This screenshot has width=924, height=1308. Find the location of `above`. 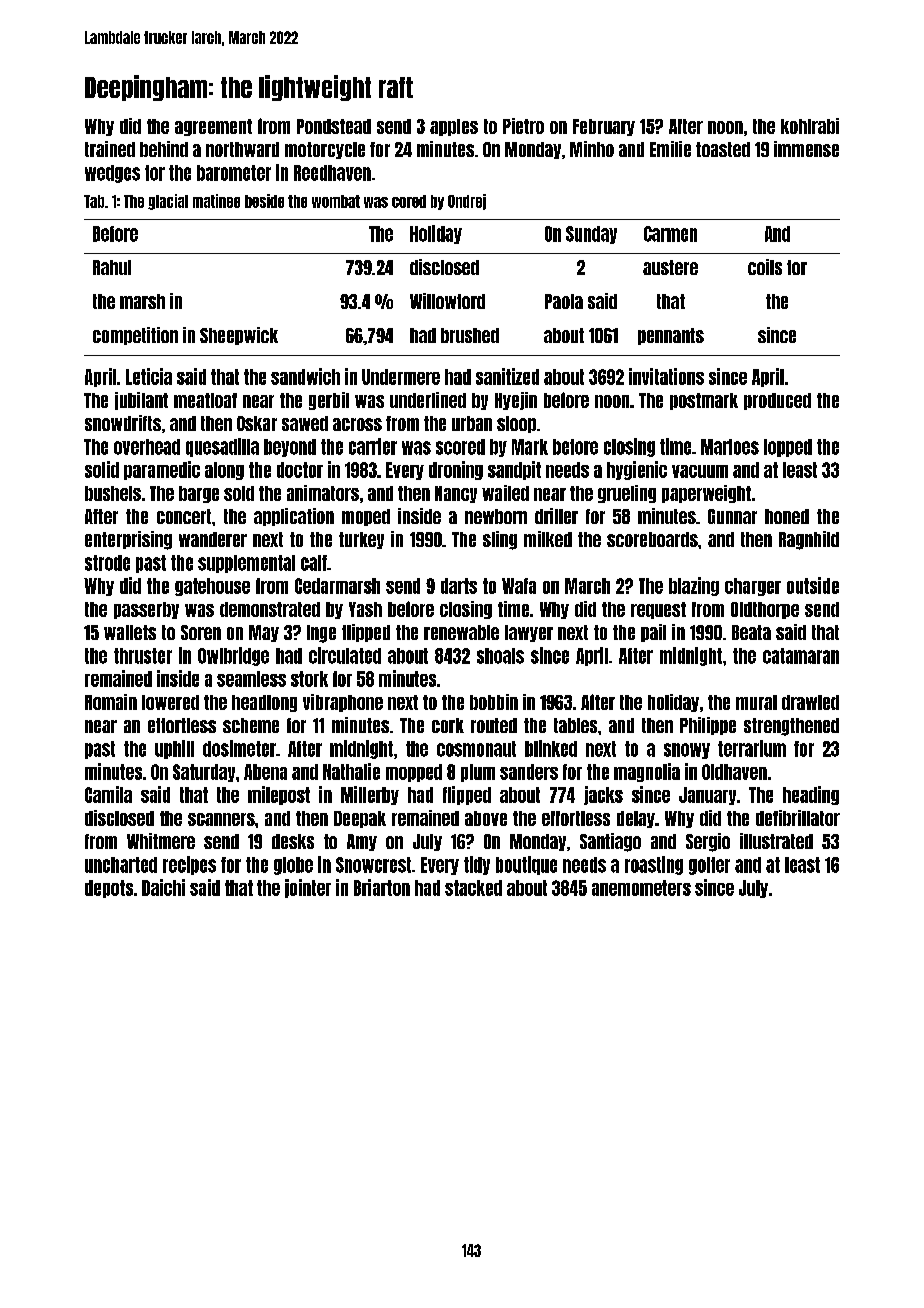

above is located at coordinates (486, 818).
